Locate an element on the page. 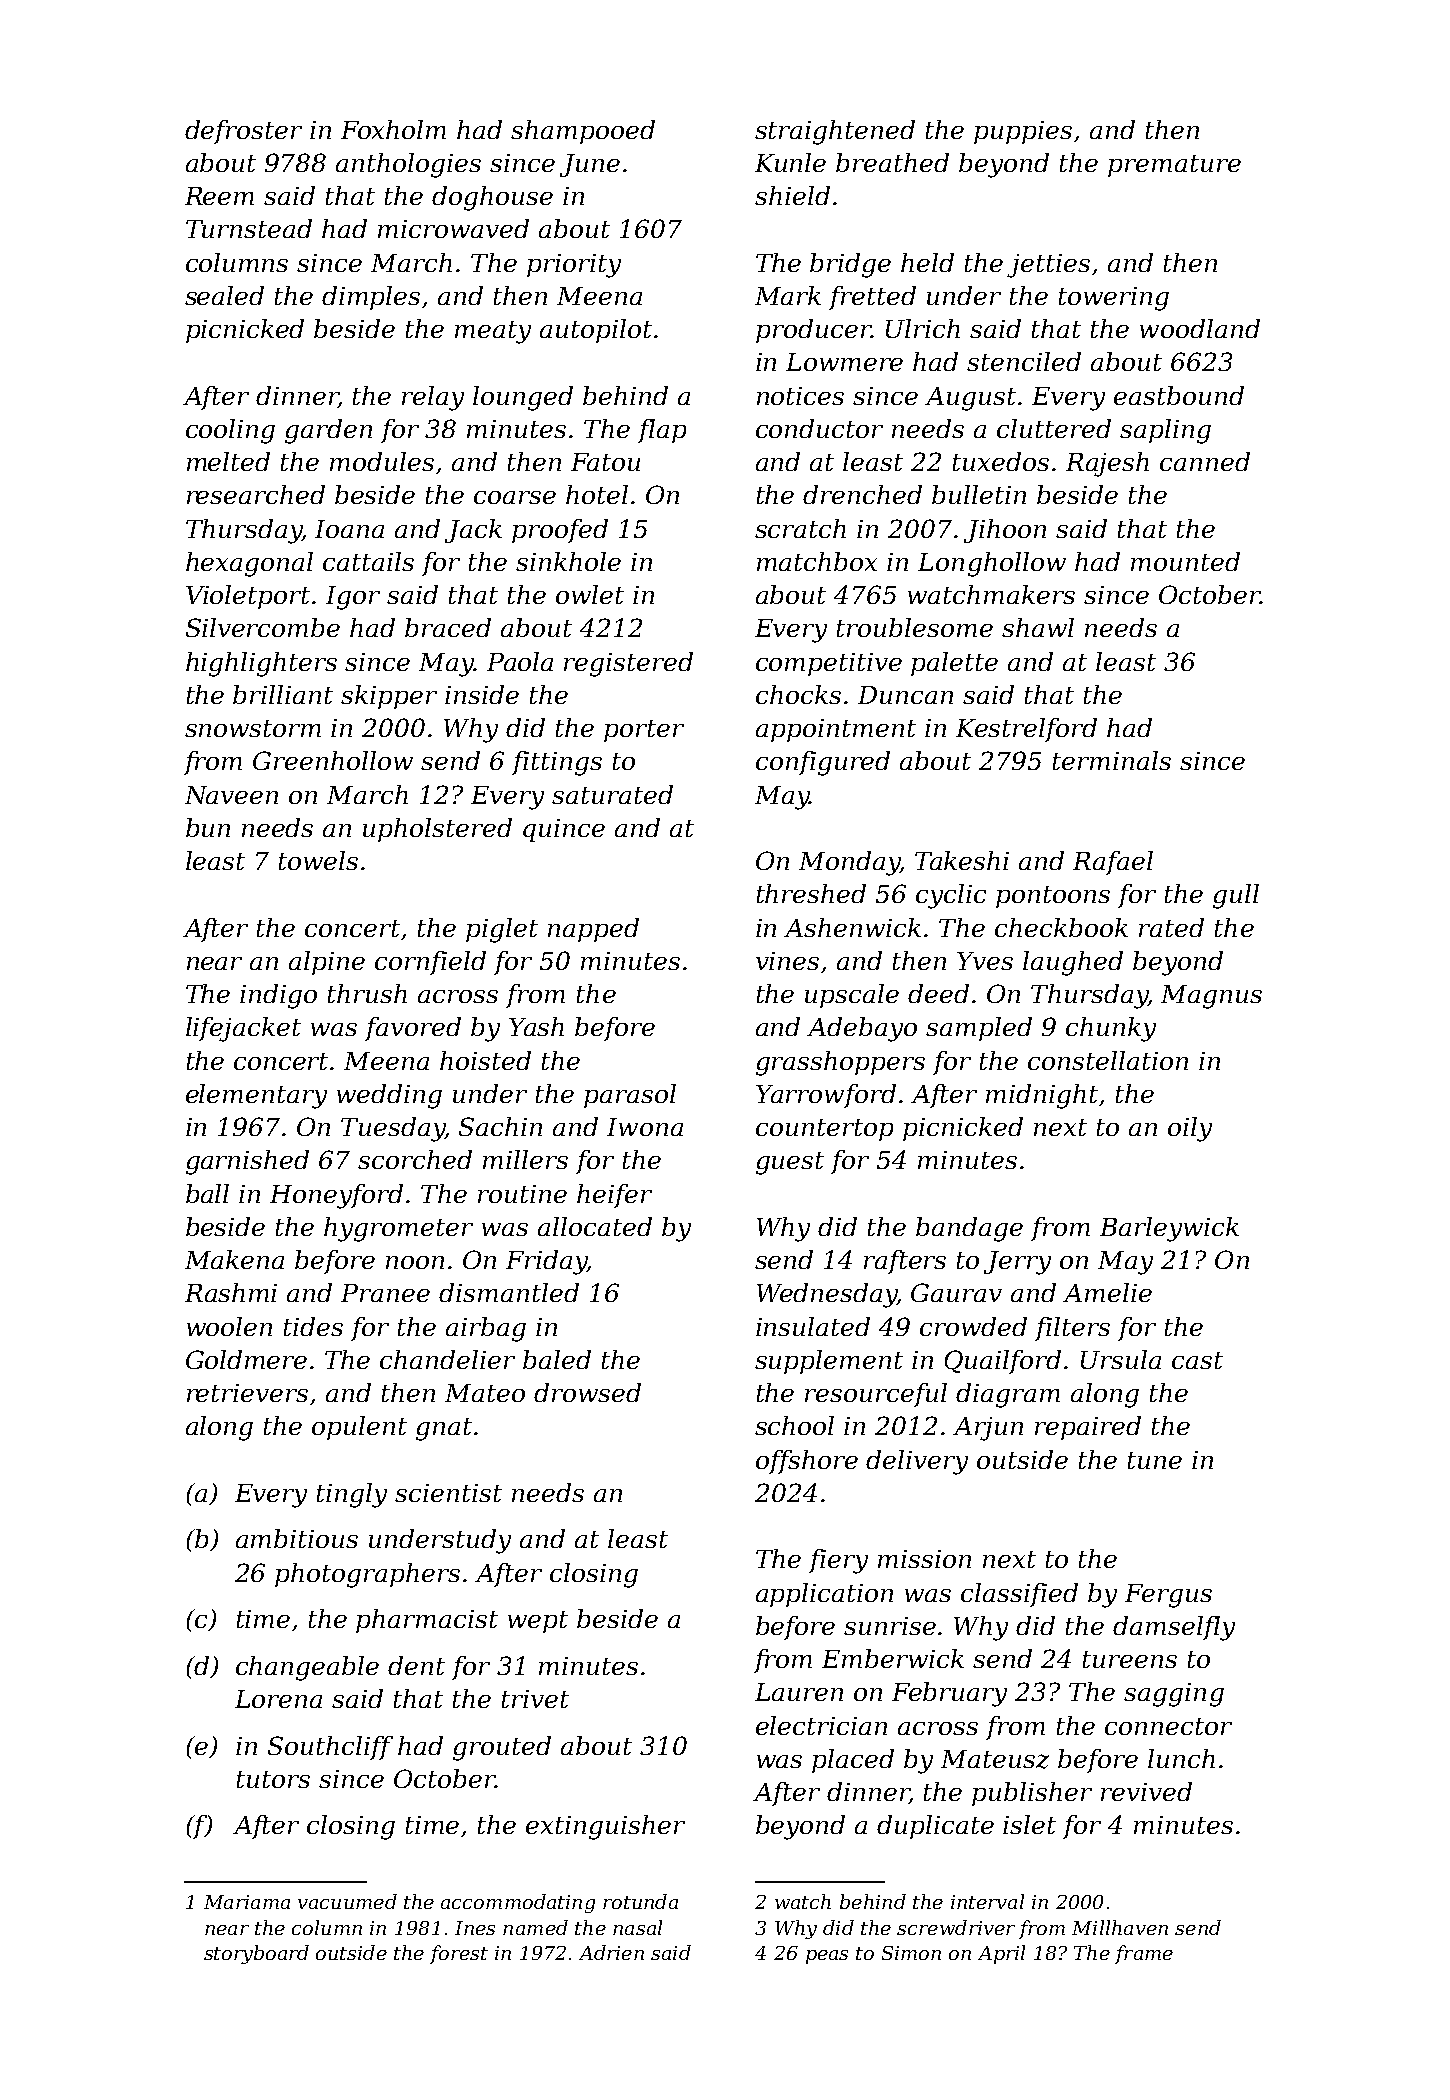 This page has width=1450, height=2100. Magnus is located at coordinates (1211, 997).
